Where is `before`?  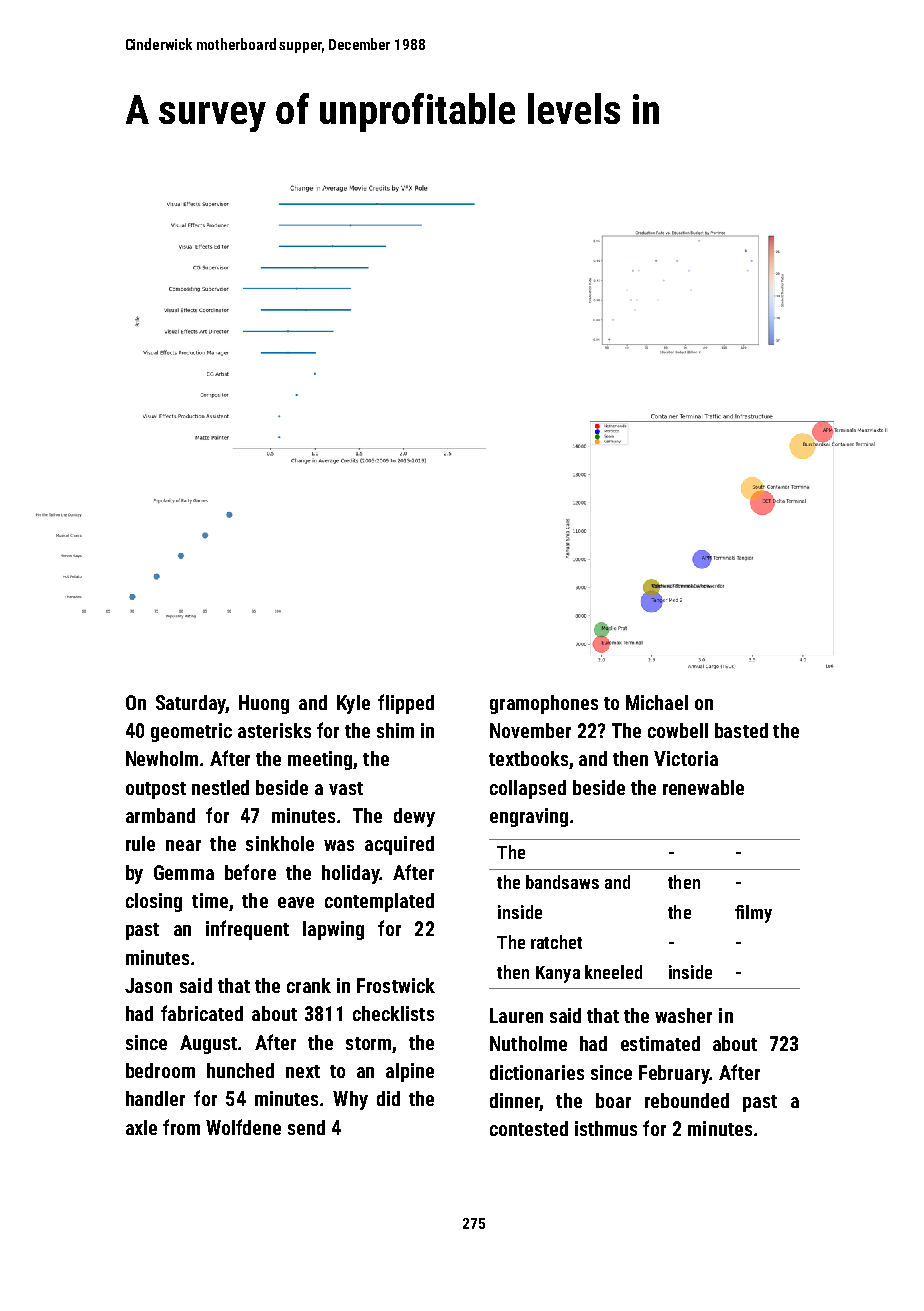
before is located at coordinates (250, 872).
